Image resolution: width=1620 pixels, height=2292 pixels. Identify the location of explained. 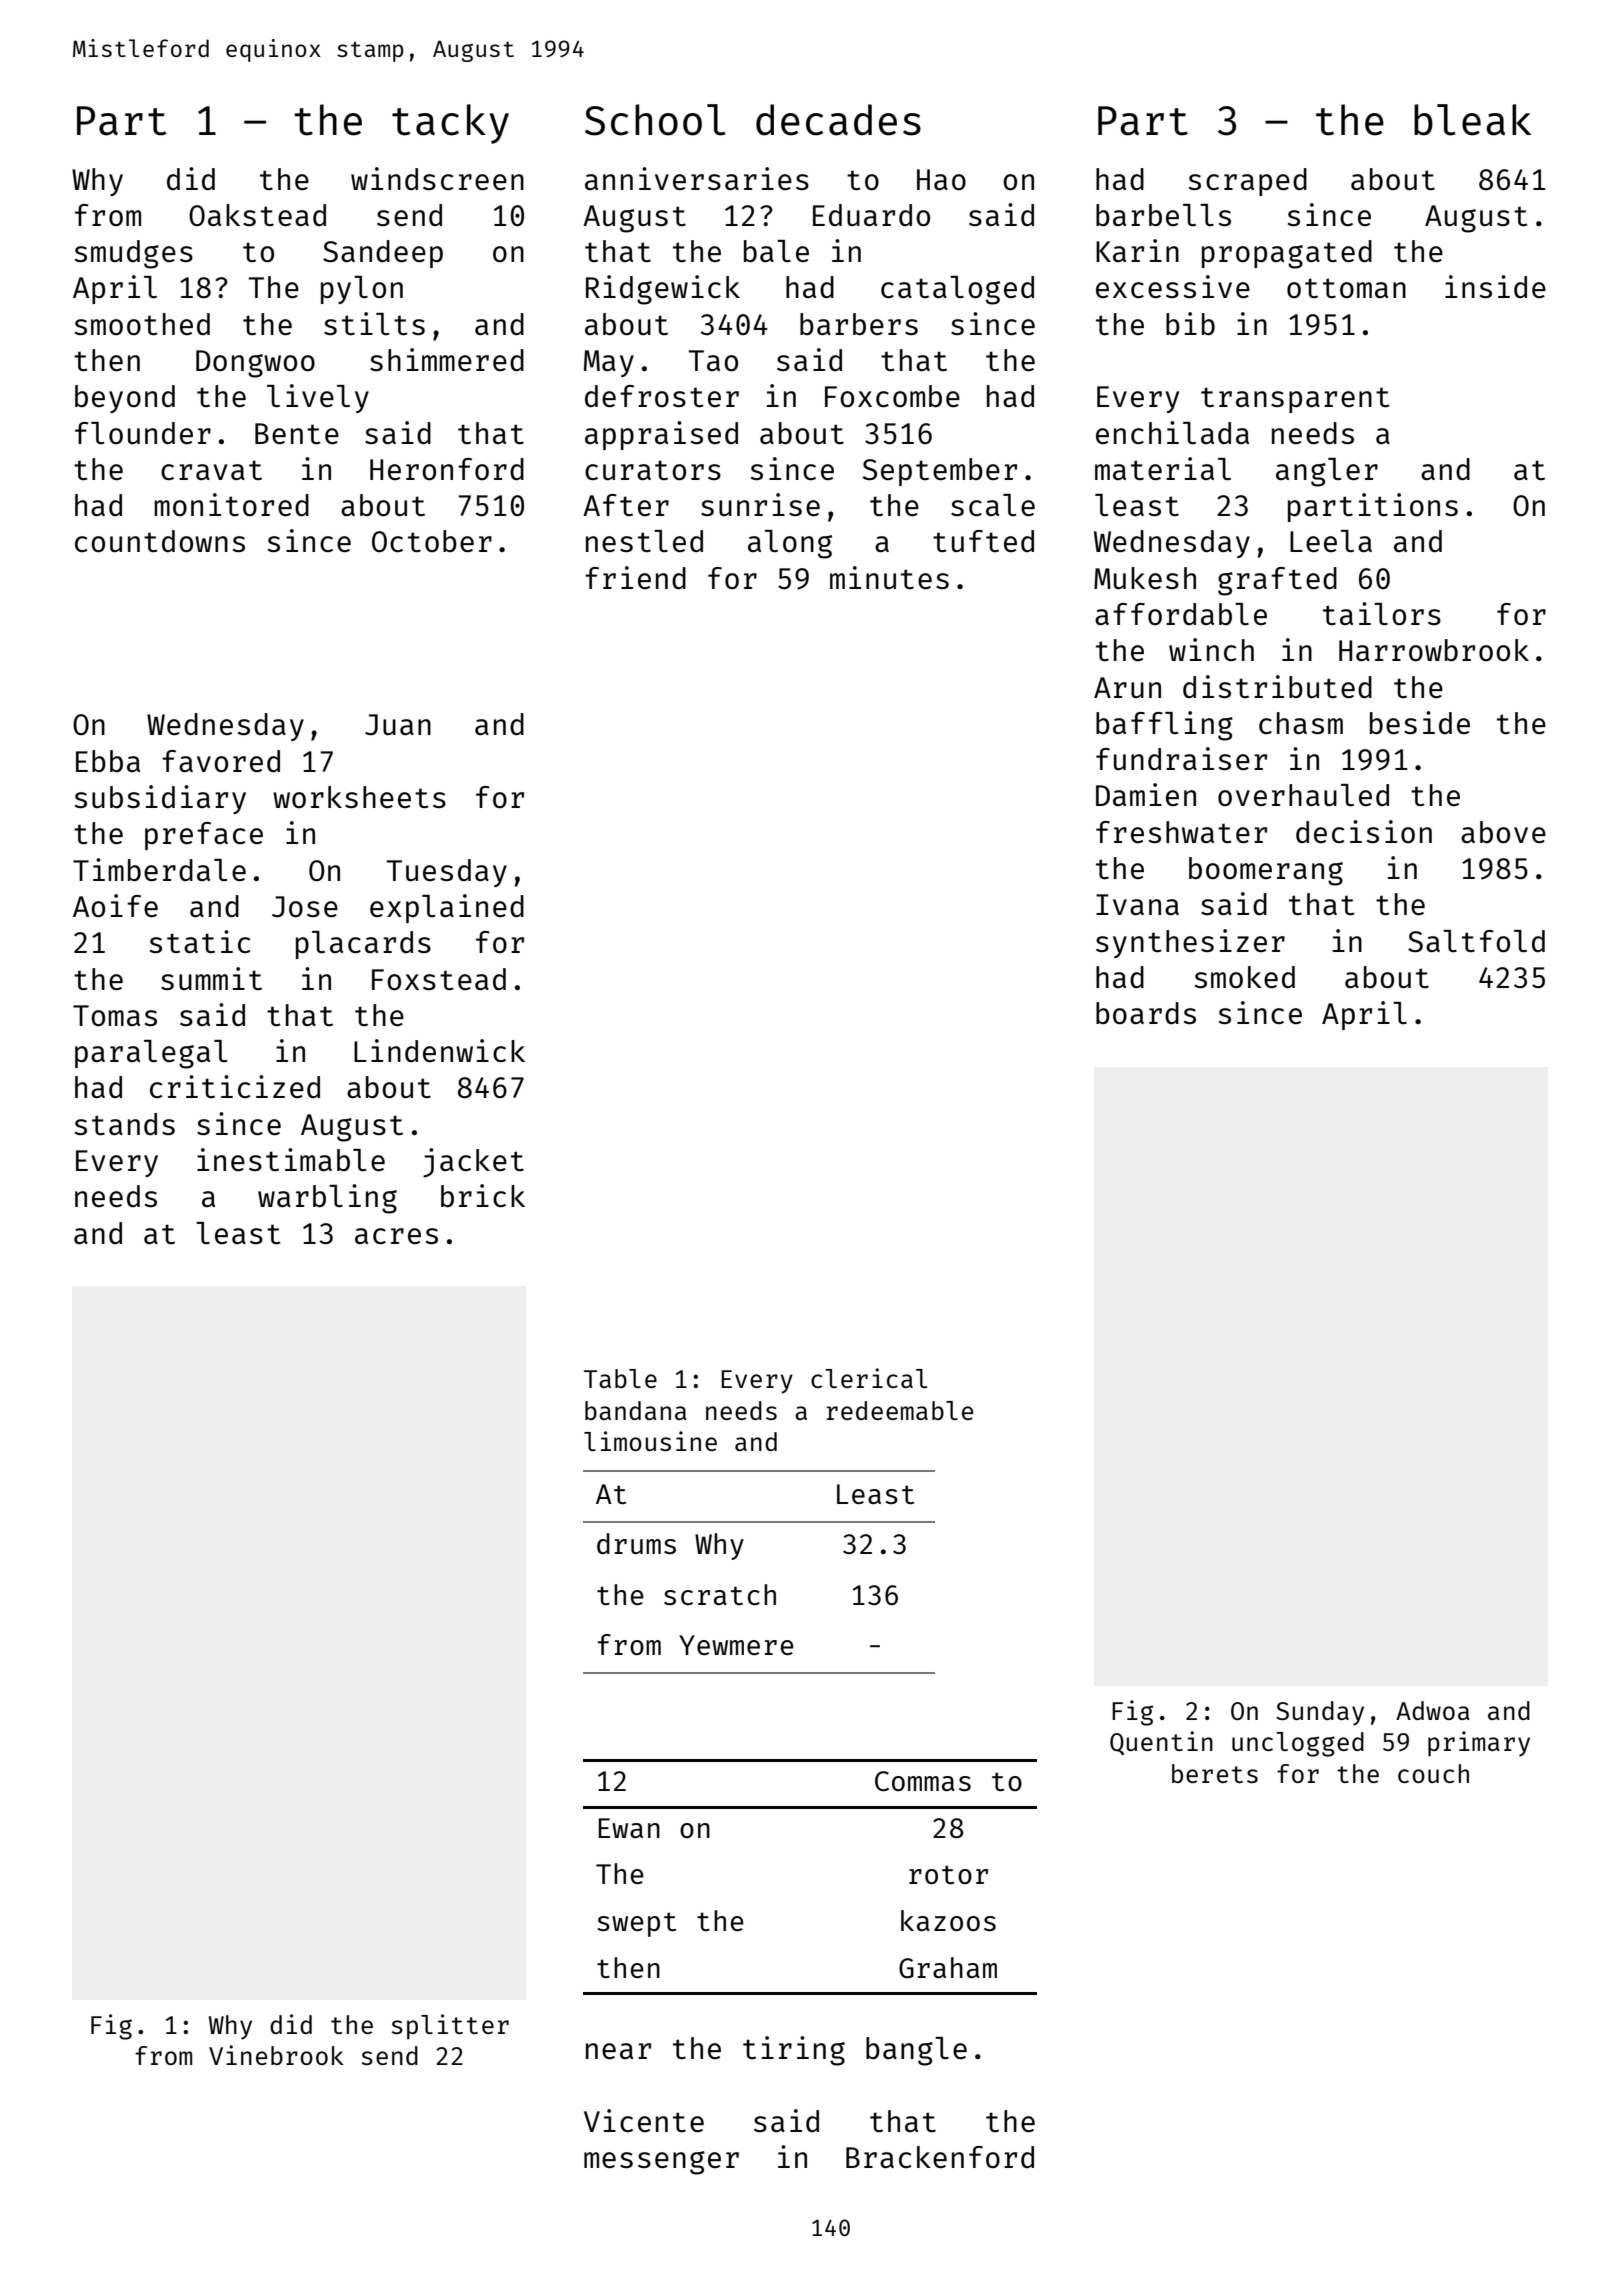
(447, 908).
